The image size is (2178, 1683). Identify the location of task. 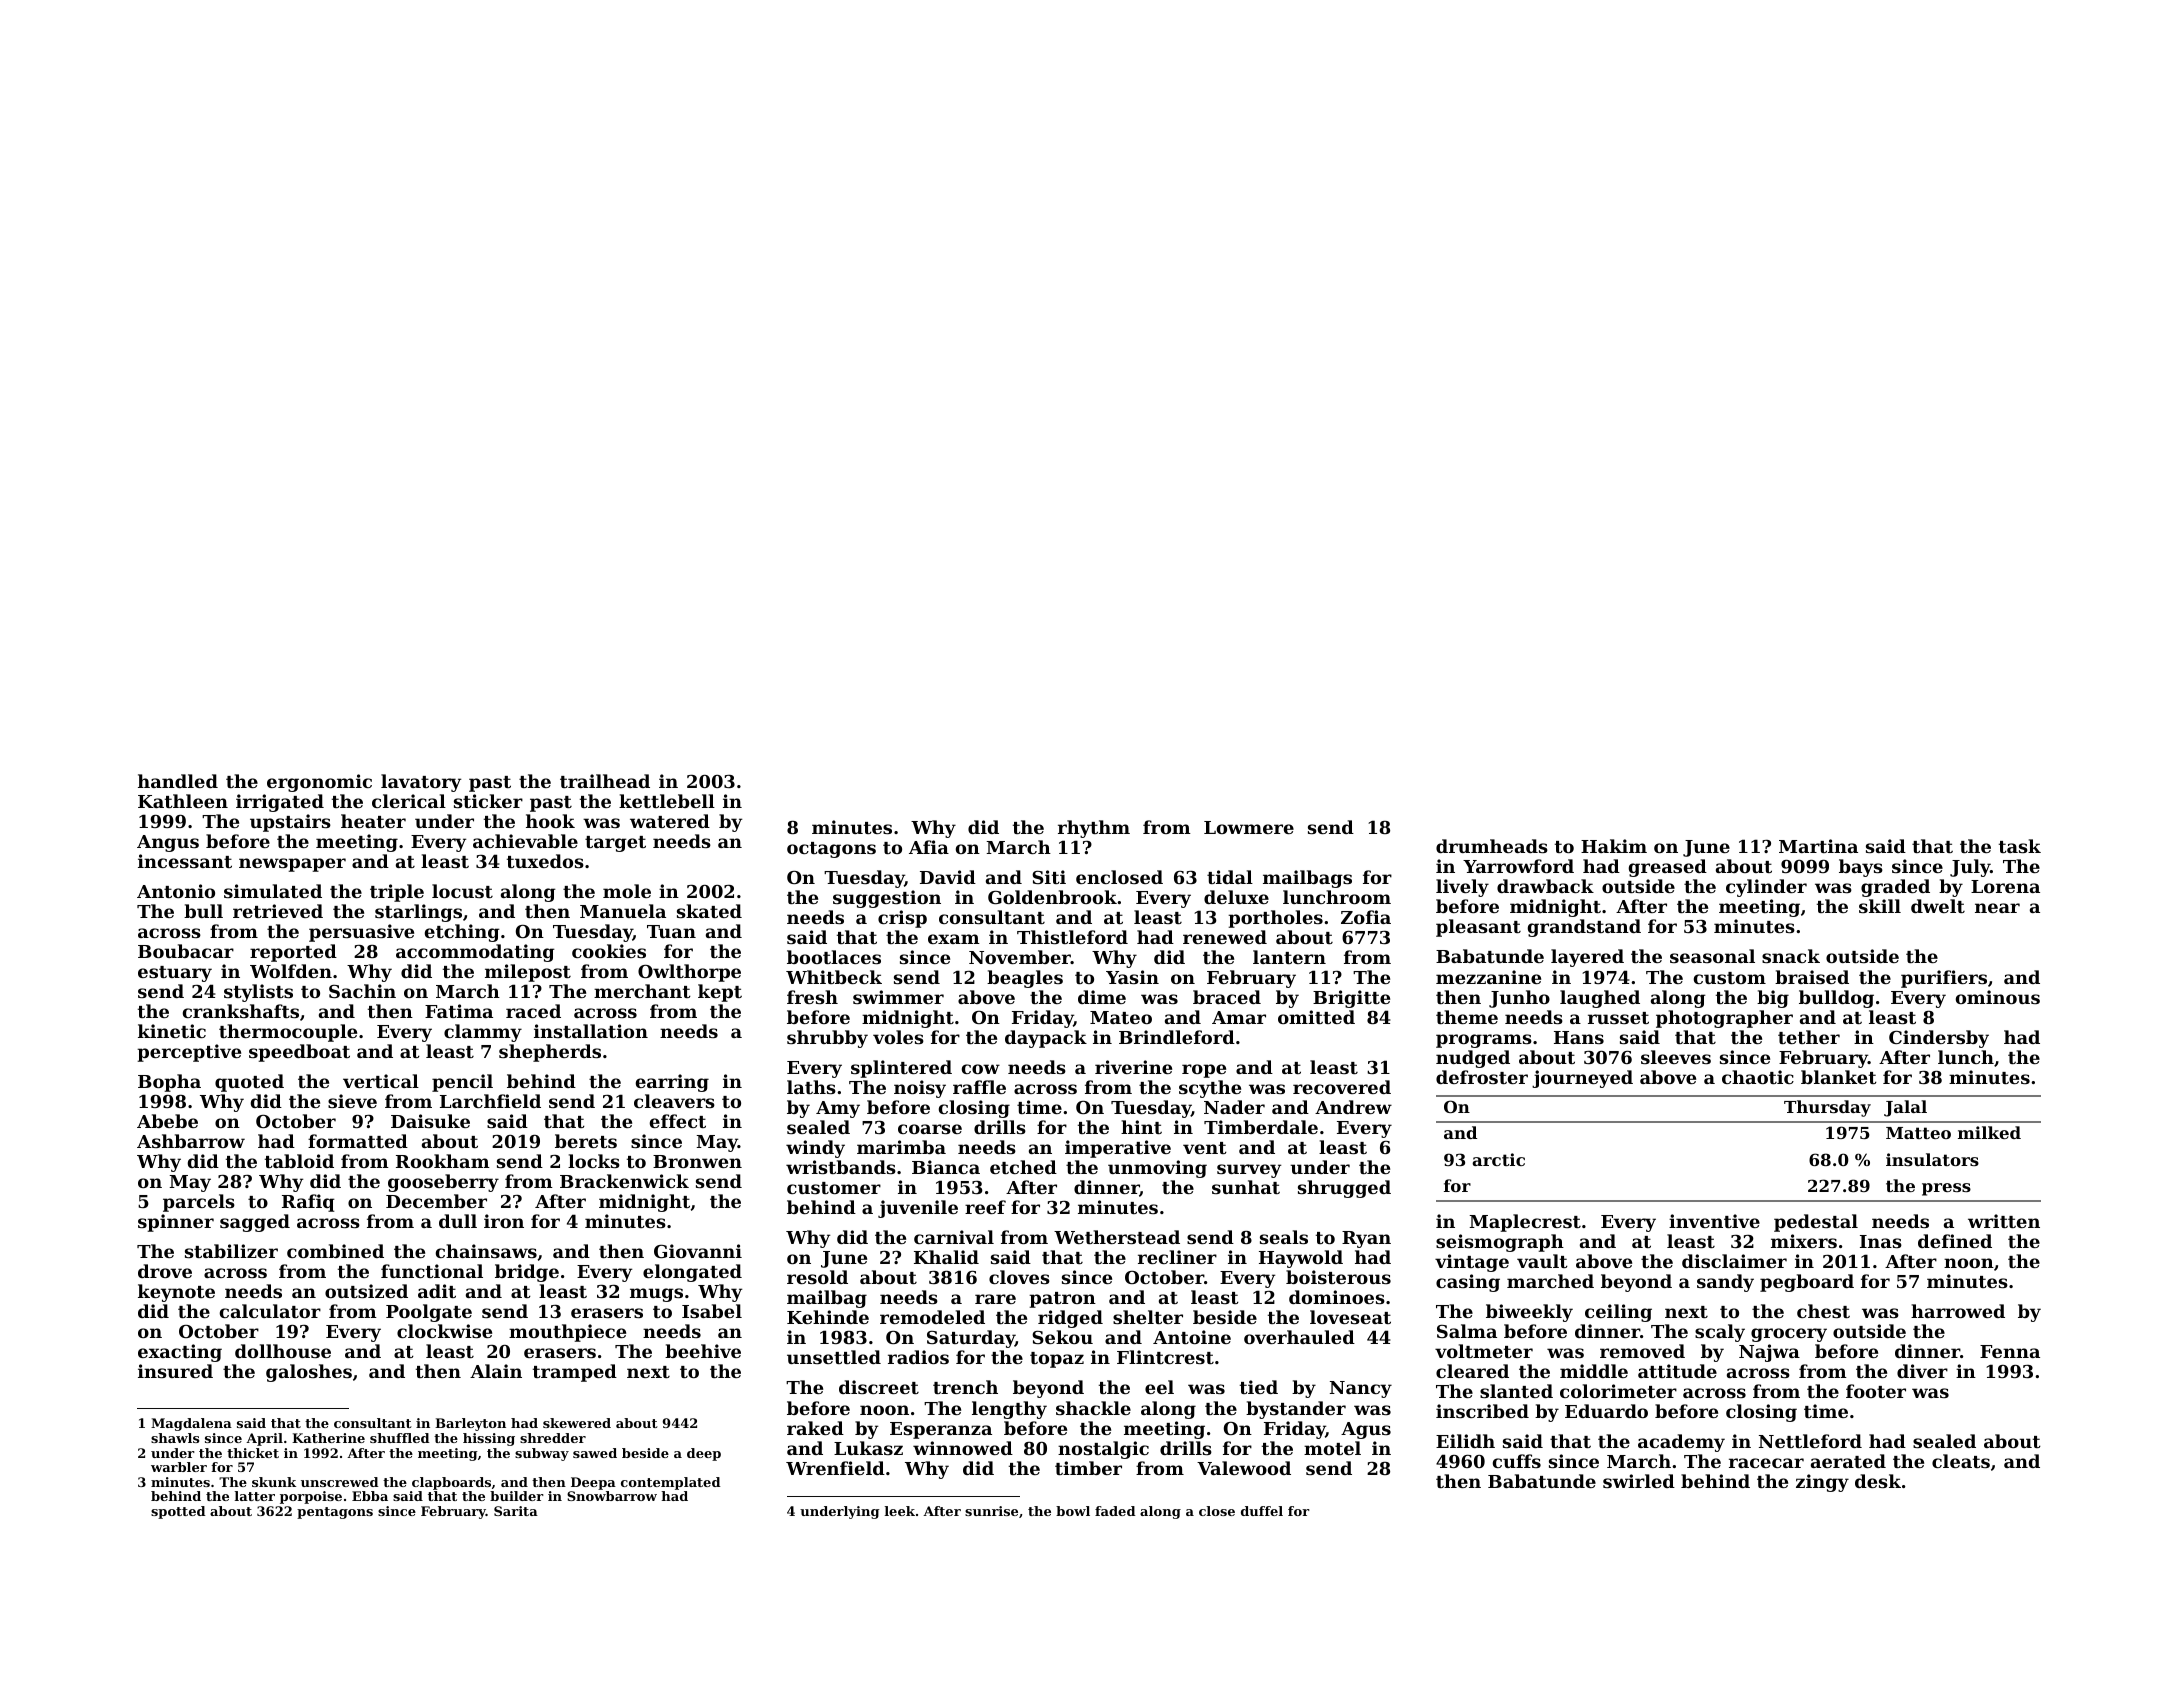
(2020, 846).
